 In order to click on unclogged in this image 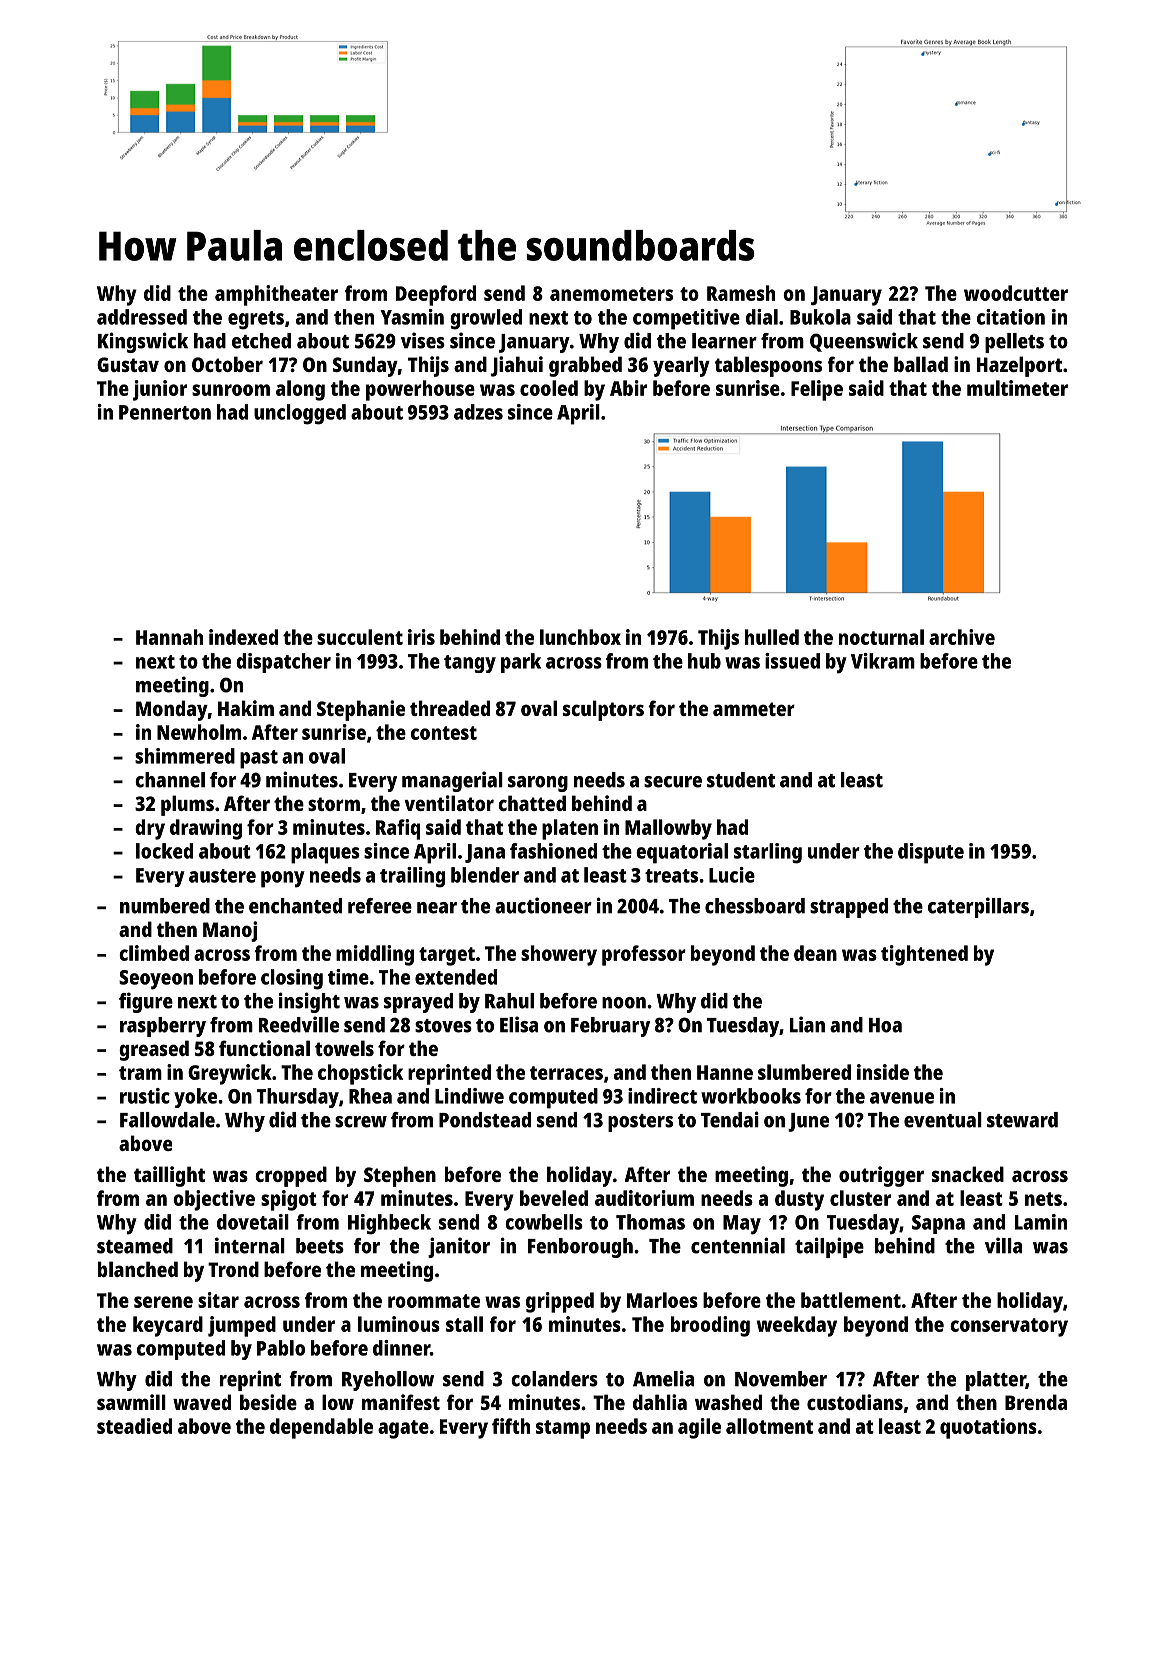, I will do `click(300, 414)`.
